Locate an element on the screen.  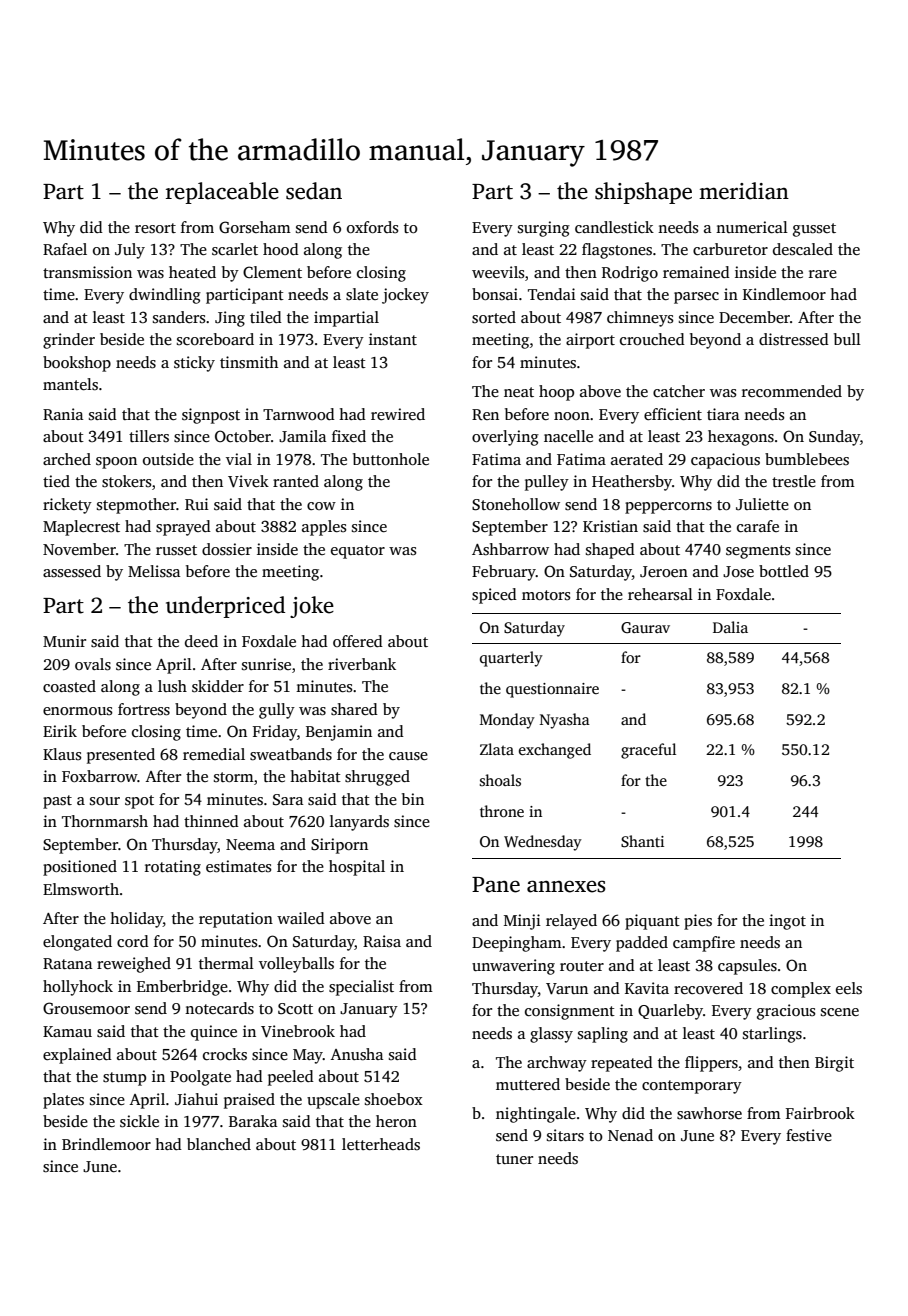
Clement is located at coordinates (272, 272).
